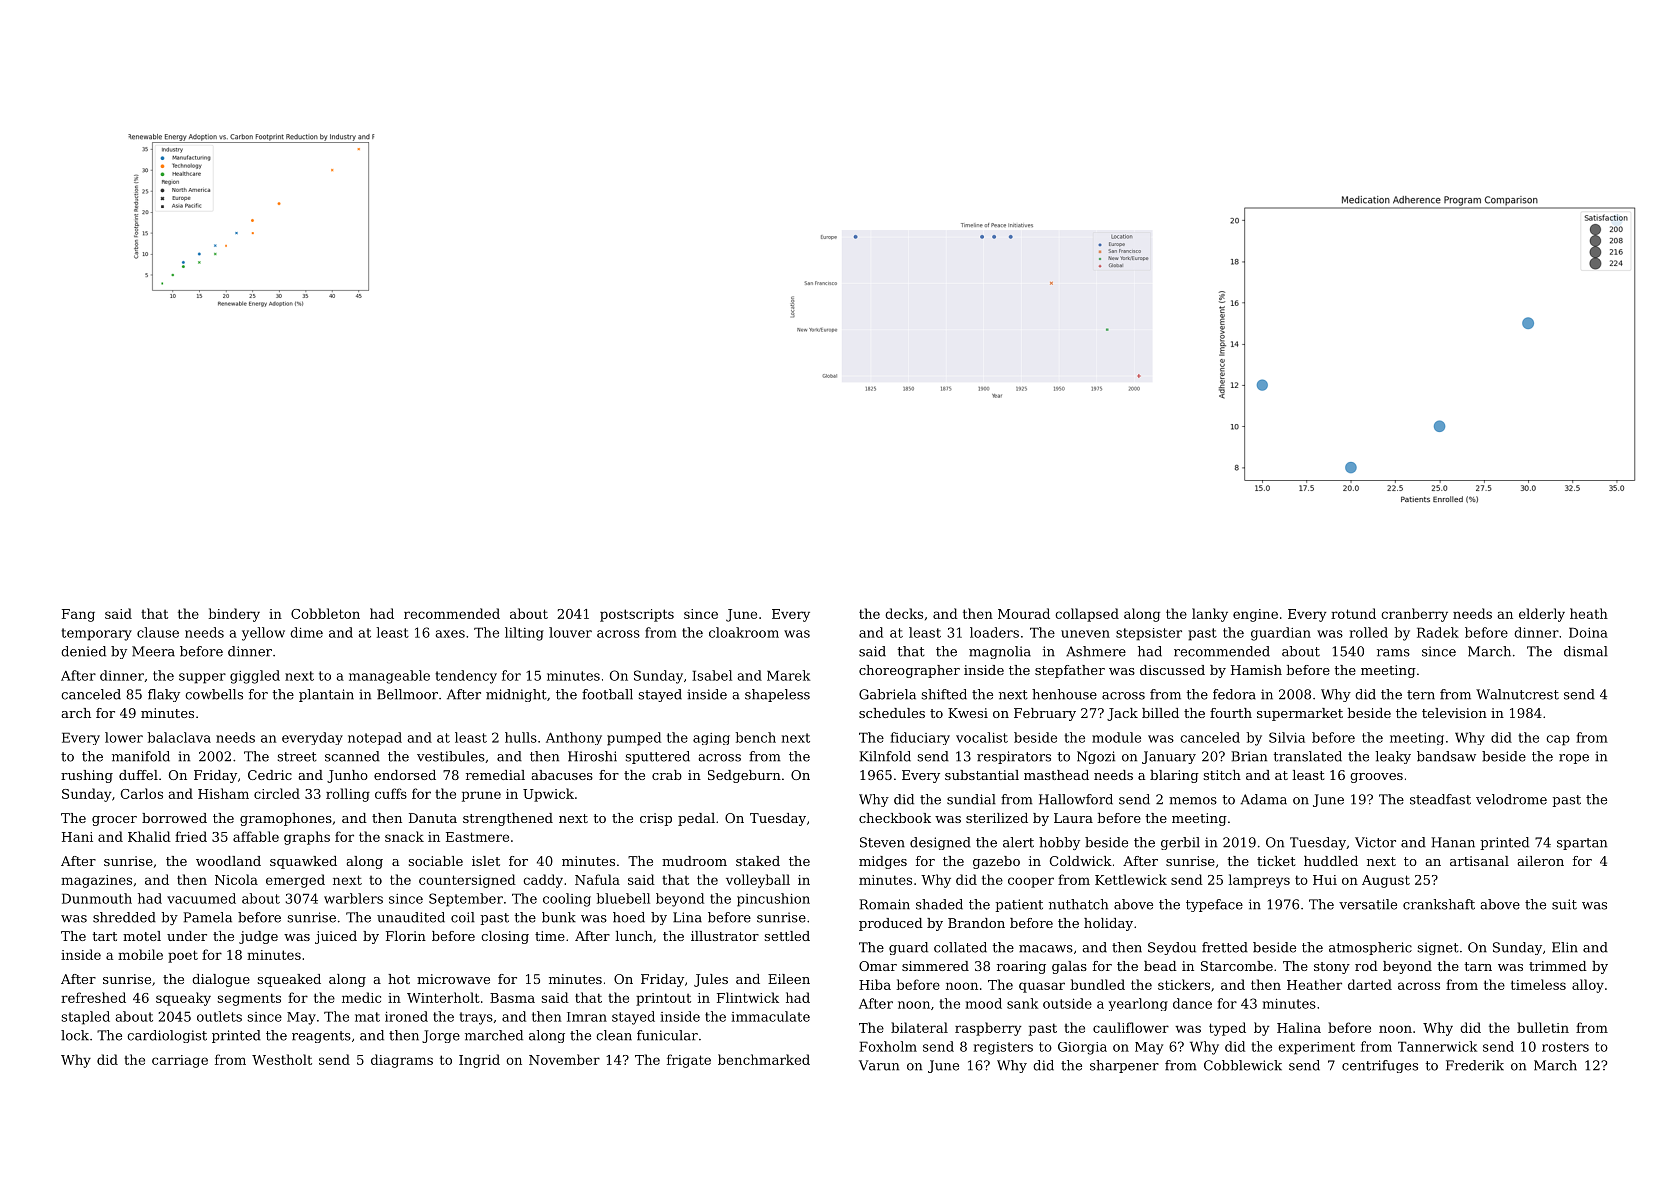 This screenshot has width=1669, height=1180. What do you see at coordinates (289, 980) in the screenshot?
I see `squeaked` at bounding box center [289, 980].
